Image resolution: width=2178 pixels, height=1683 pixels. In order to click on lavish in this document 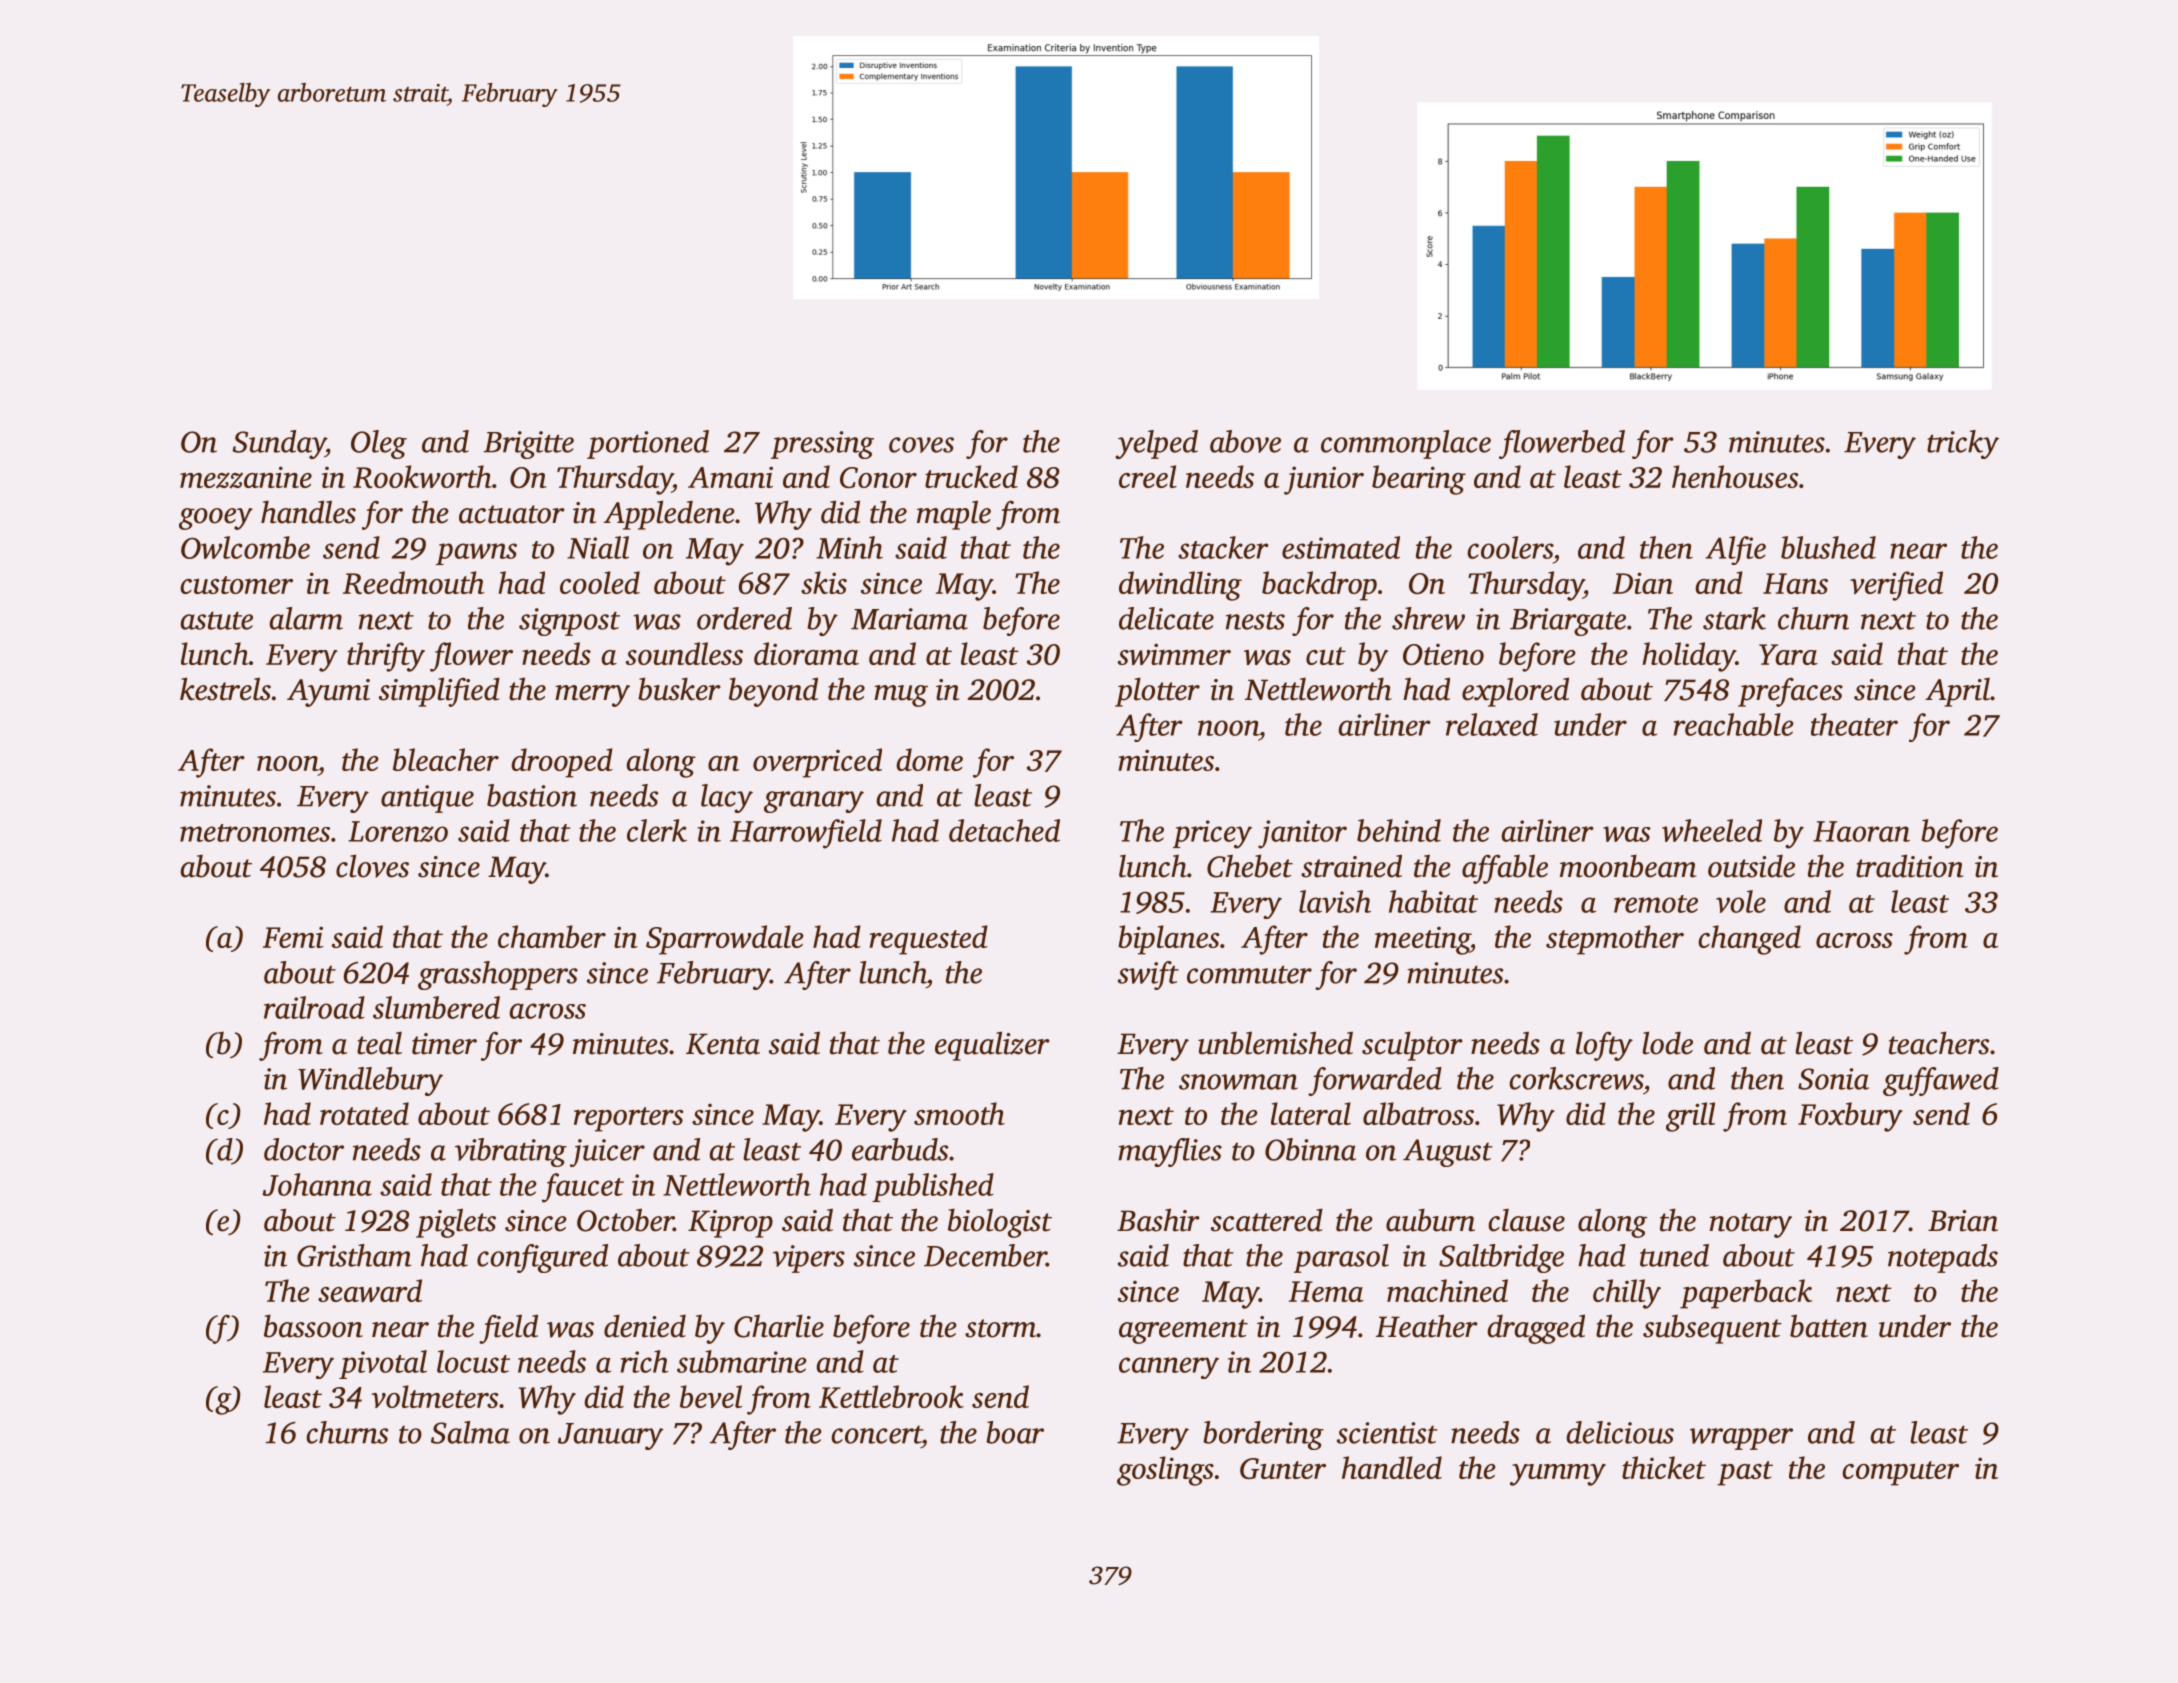, I will do `click(1335, 901)`.
